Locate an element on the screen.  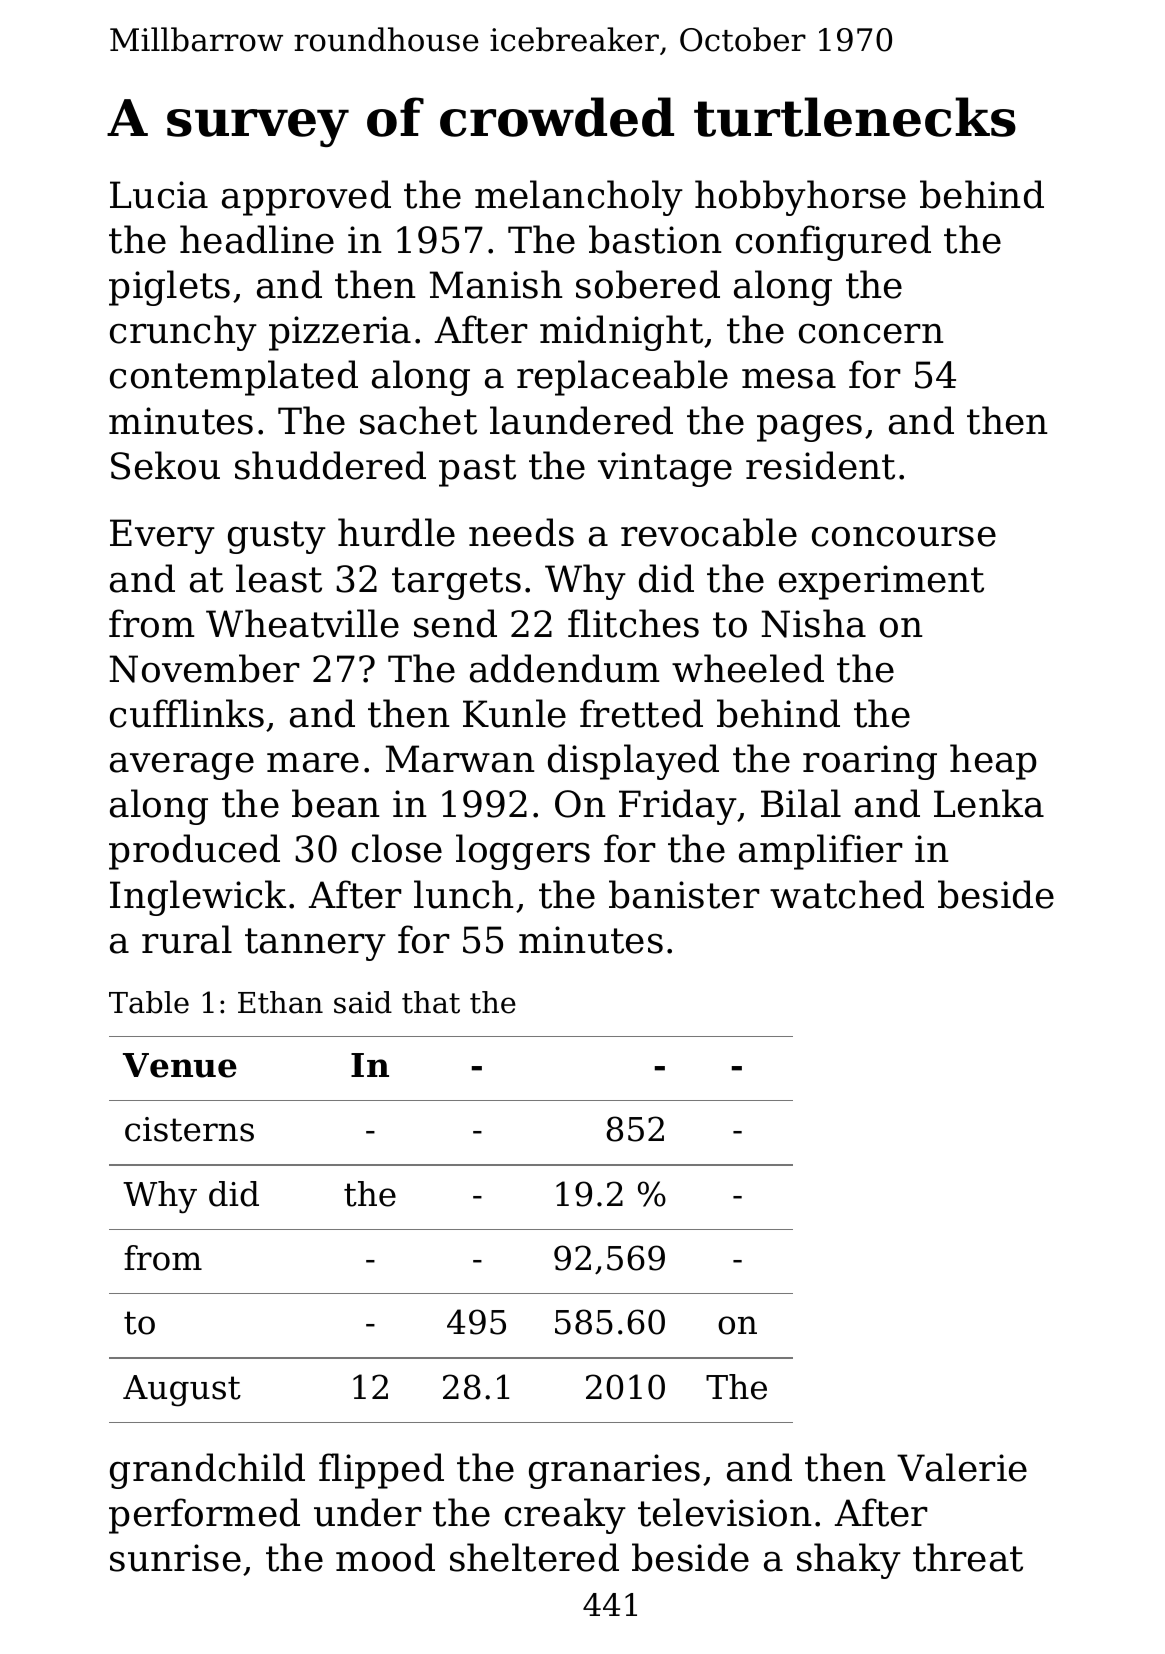
that is located at coordinates (431, 1002).
